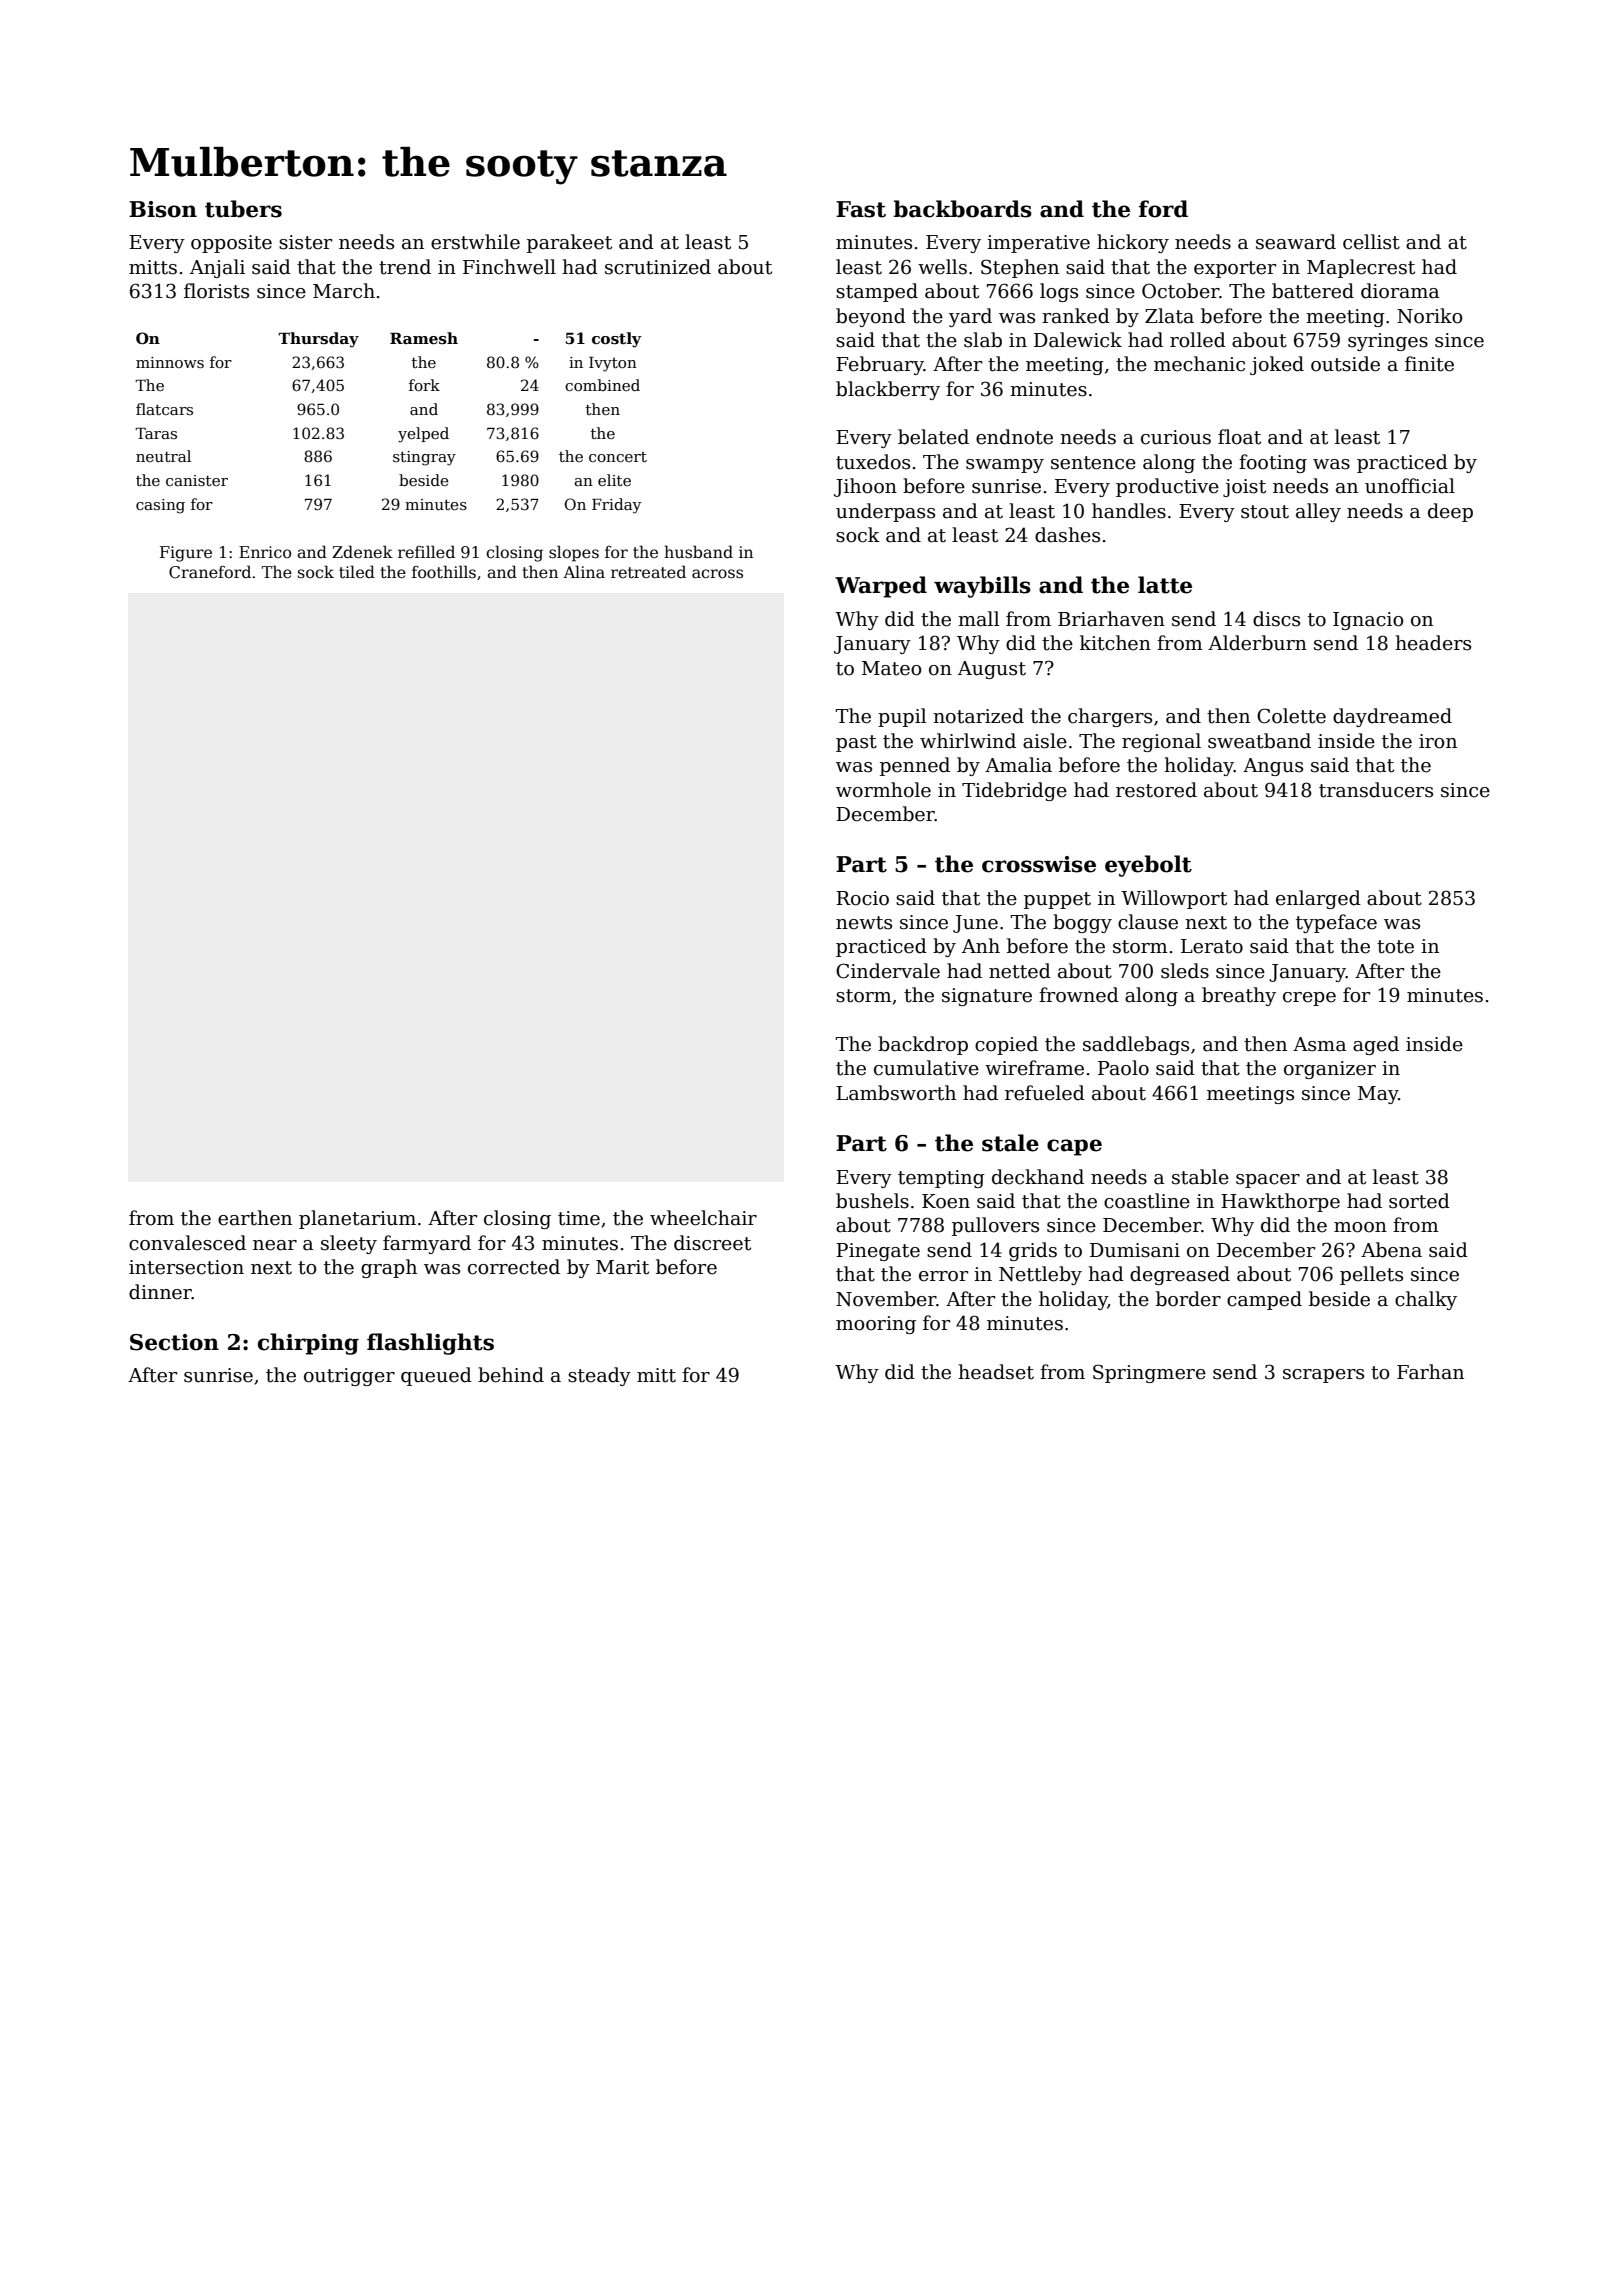 The width and height of the screenshot is (1620, 2292). I want to click on tiled, so click(357, 571).
